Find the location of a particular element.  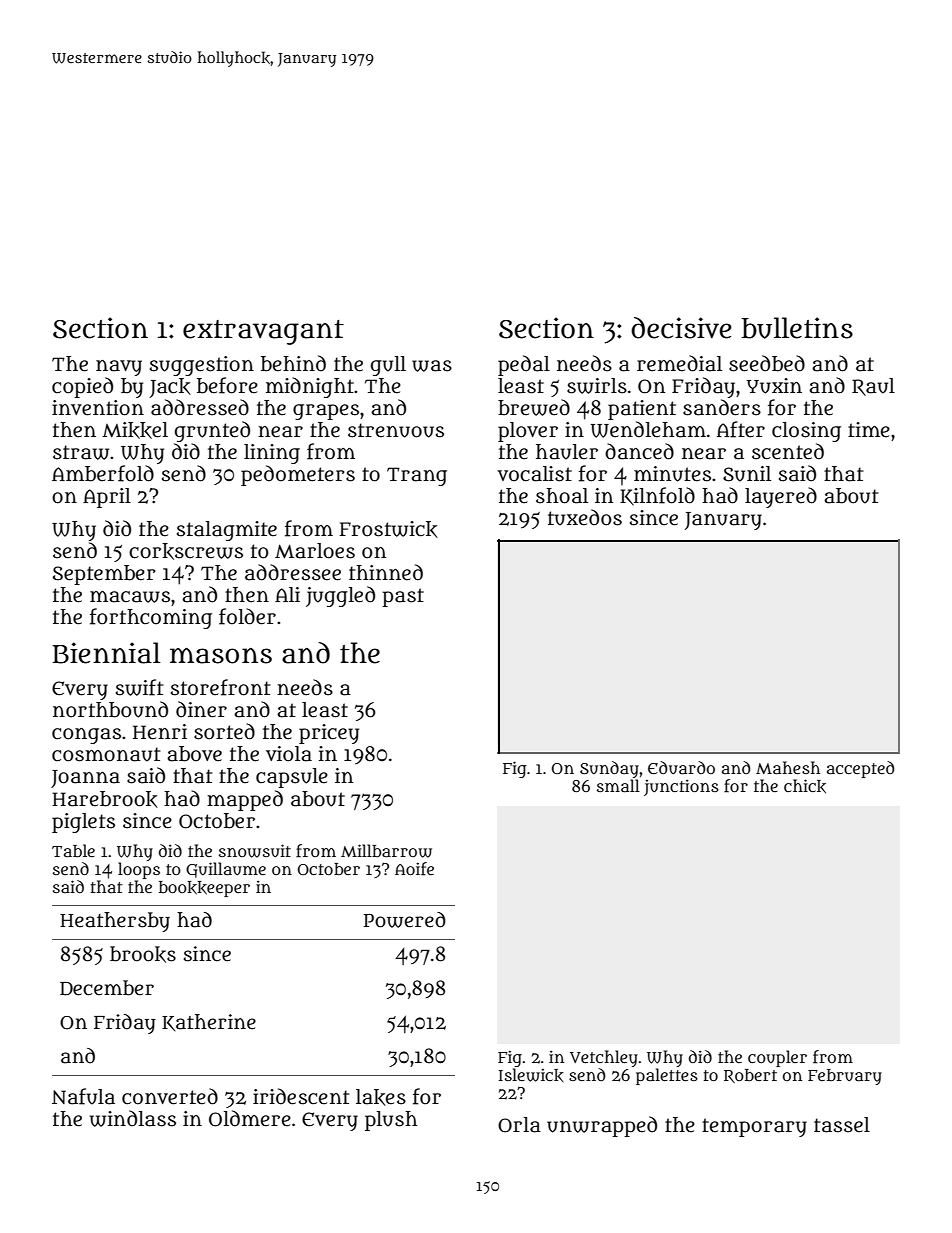

layered is located at coordinates (781, 497).
